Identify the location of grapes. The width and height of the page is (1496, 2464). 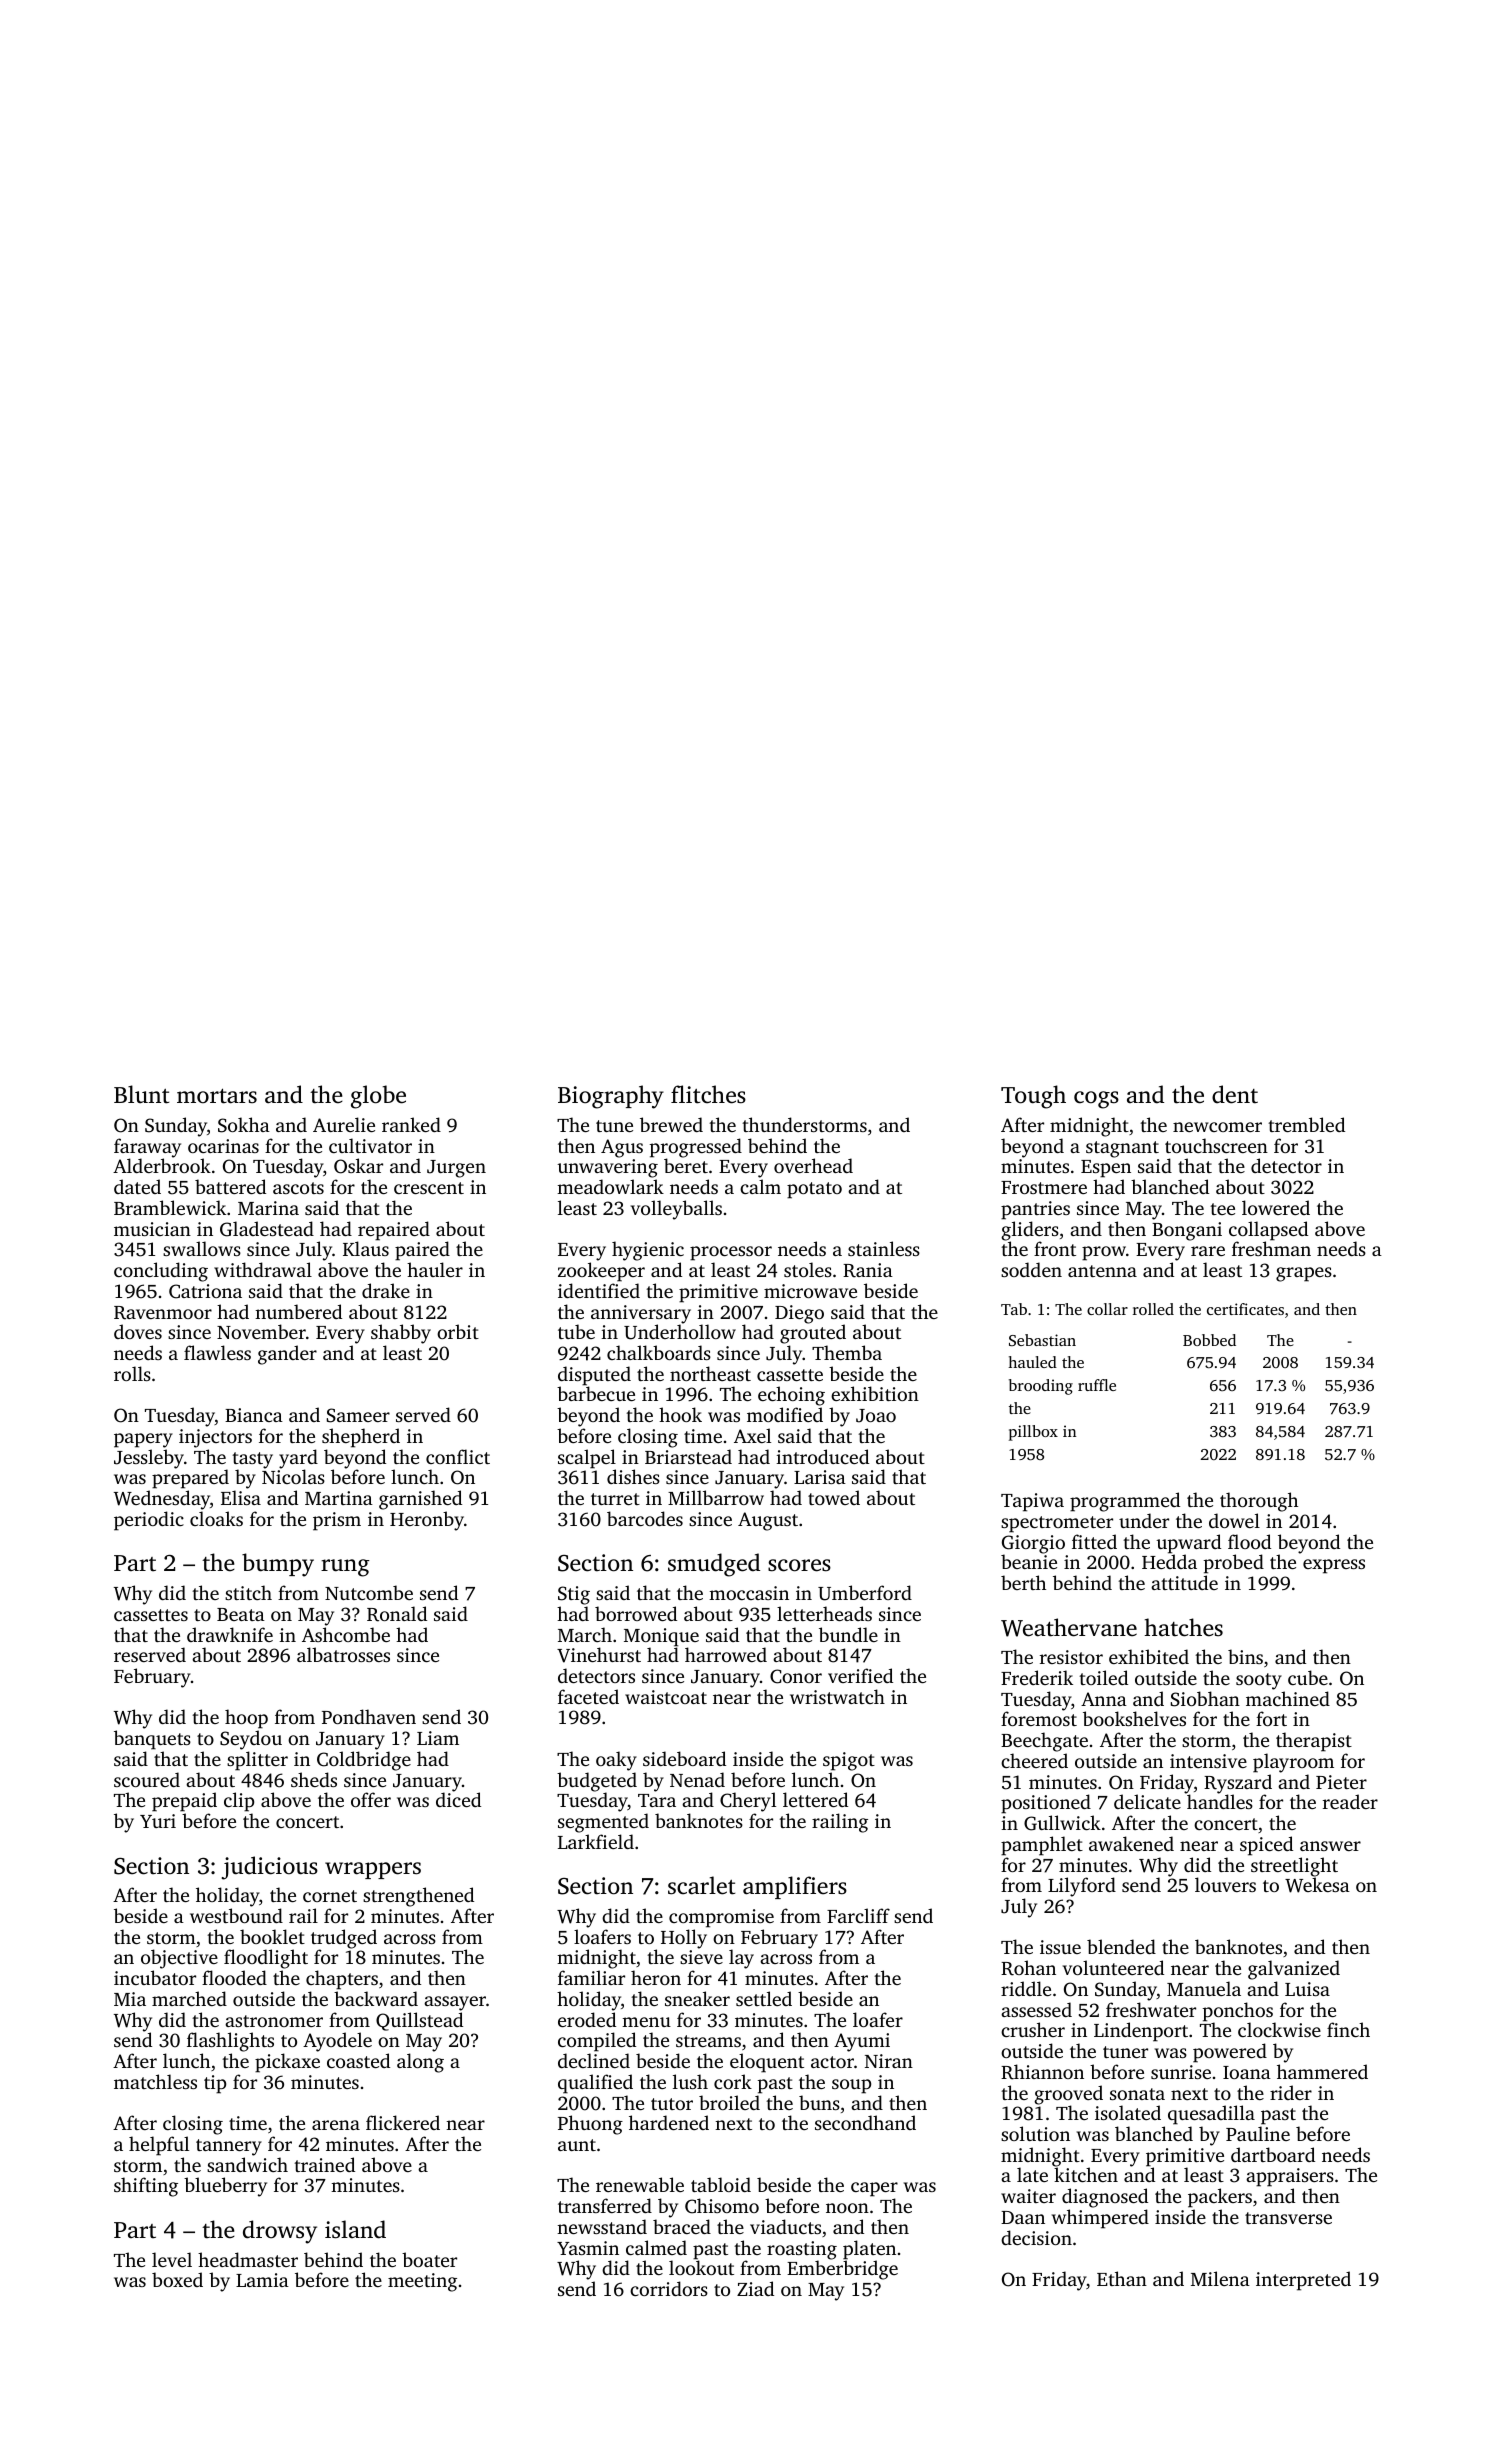
(1304, 1274).
